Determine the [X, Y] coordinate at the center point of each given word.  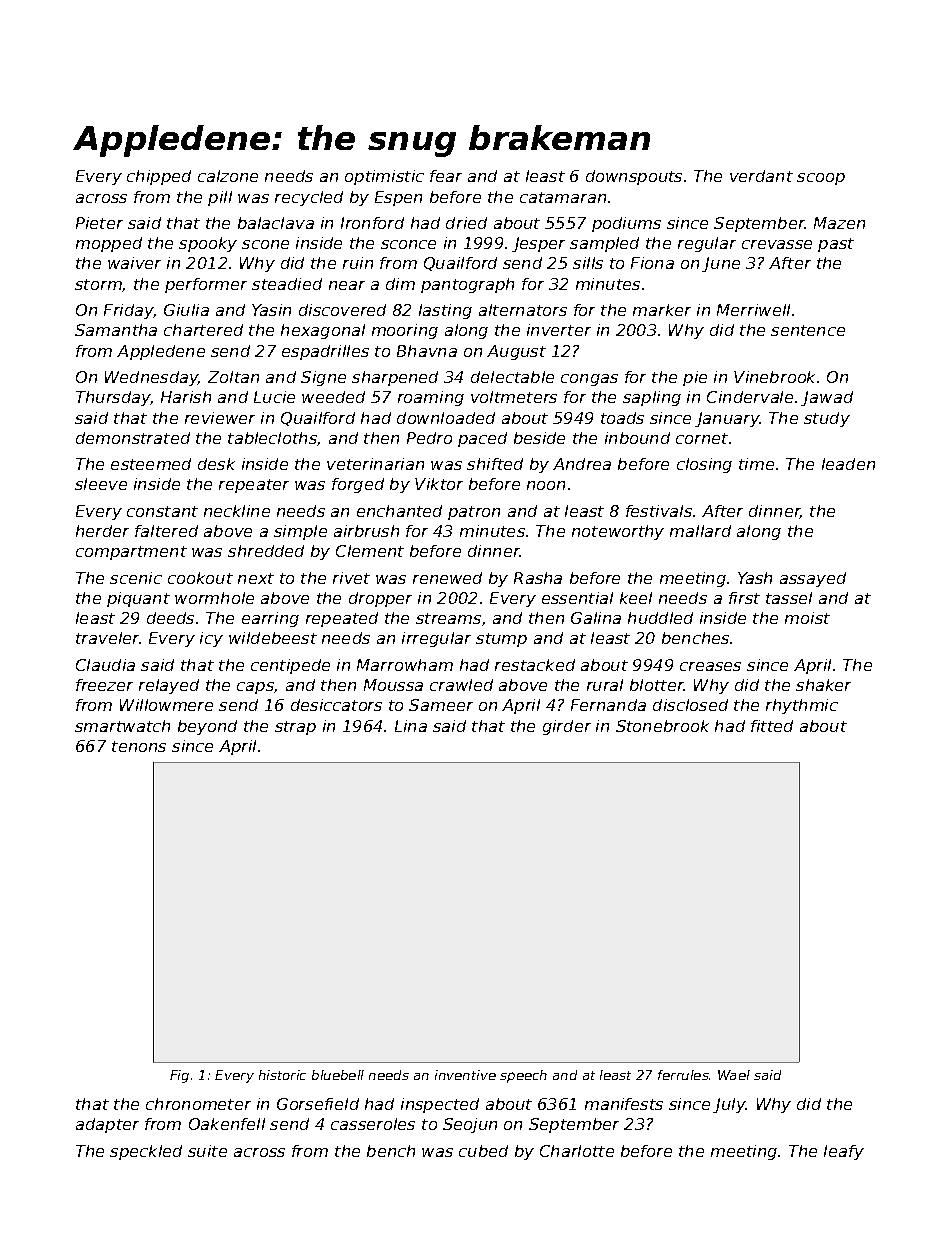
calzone [228, 176]
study [827, 419]
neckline [237, 511]
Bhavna [427, 351]
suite [207, 1151]
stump [501, 640]
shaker [823, 685]
